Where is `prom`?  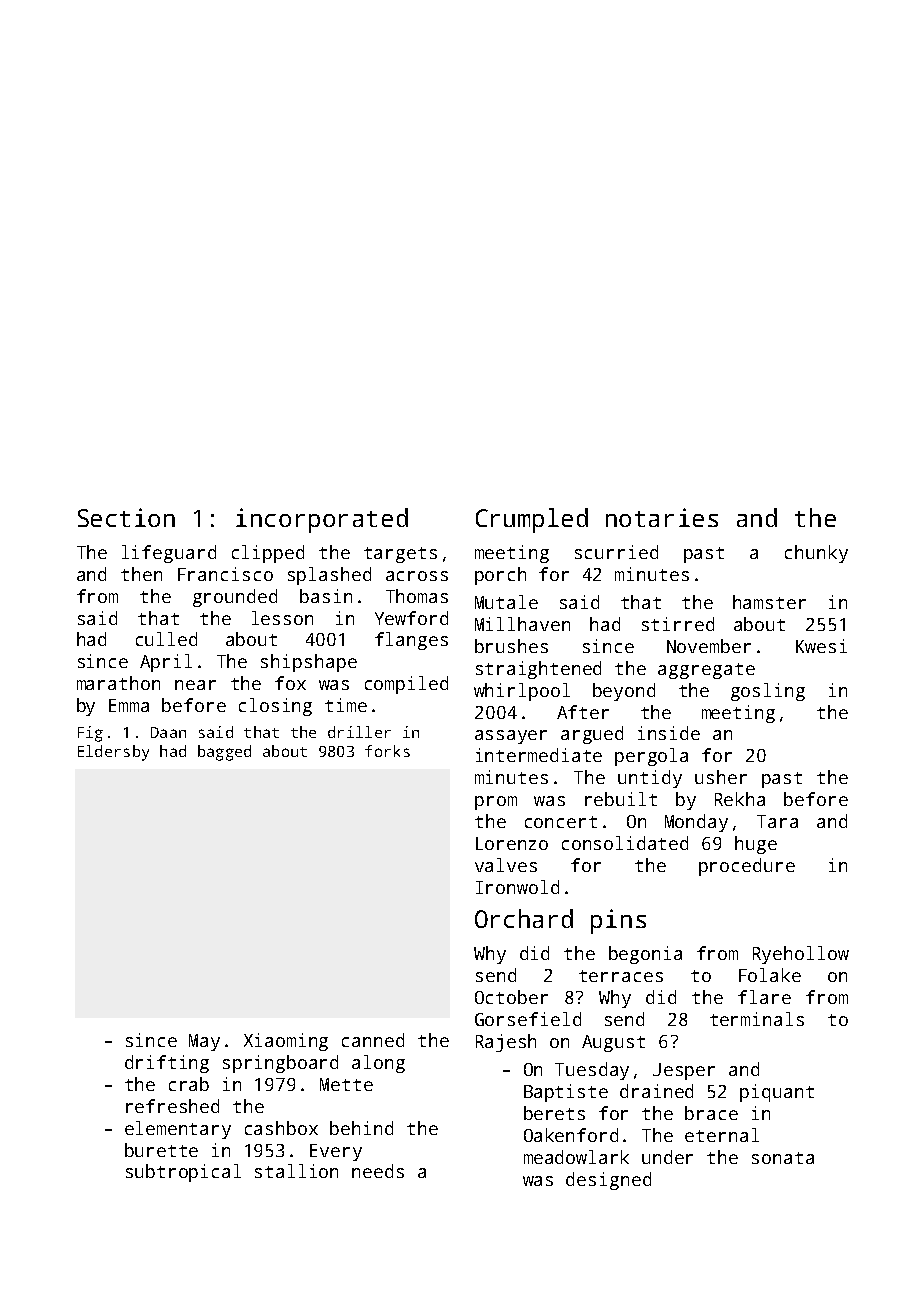 prom is located at coordinates (496, 803).
